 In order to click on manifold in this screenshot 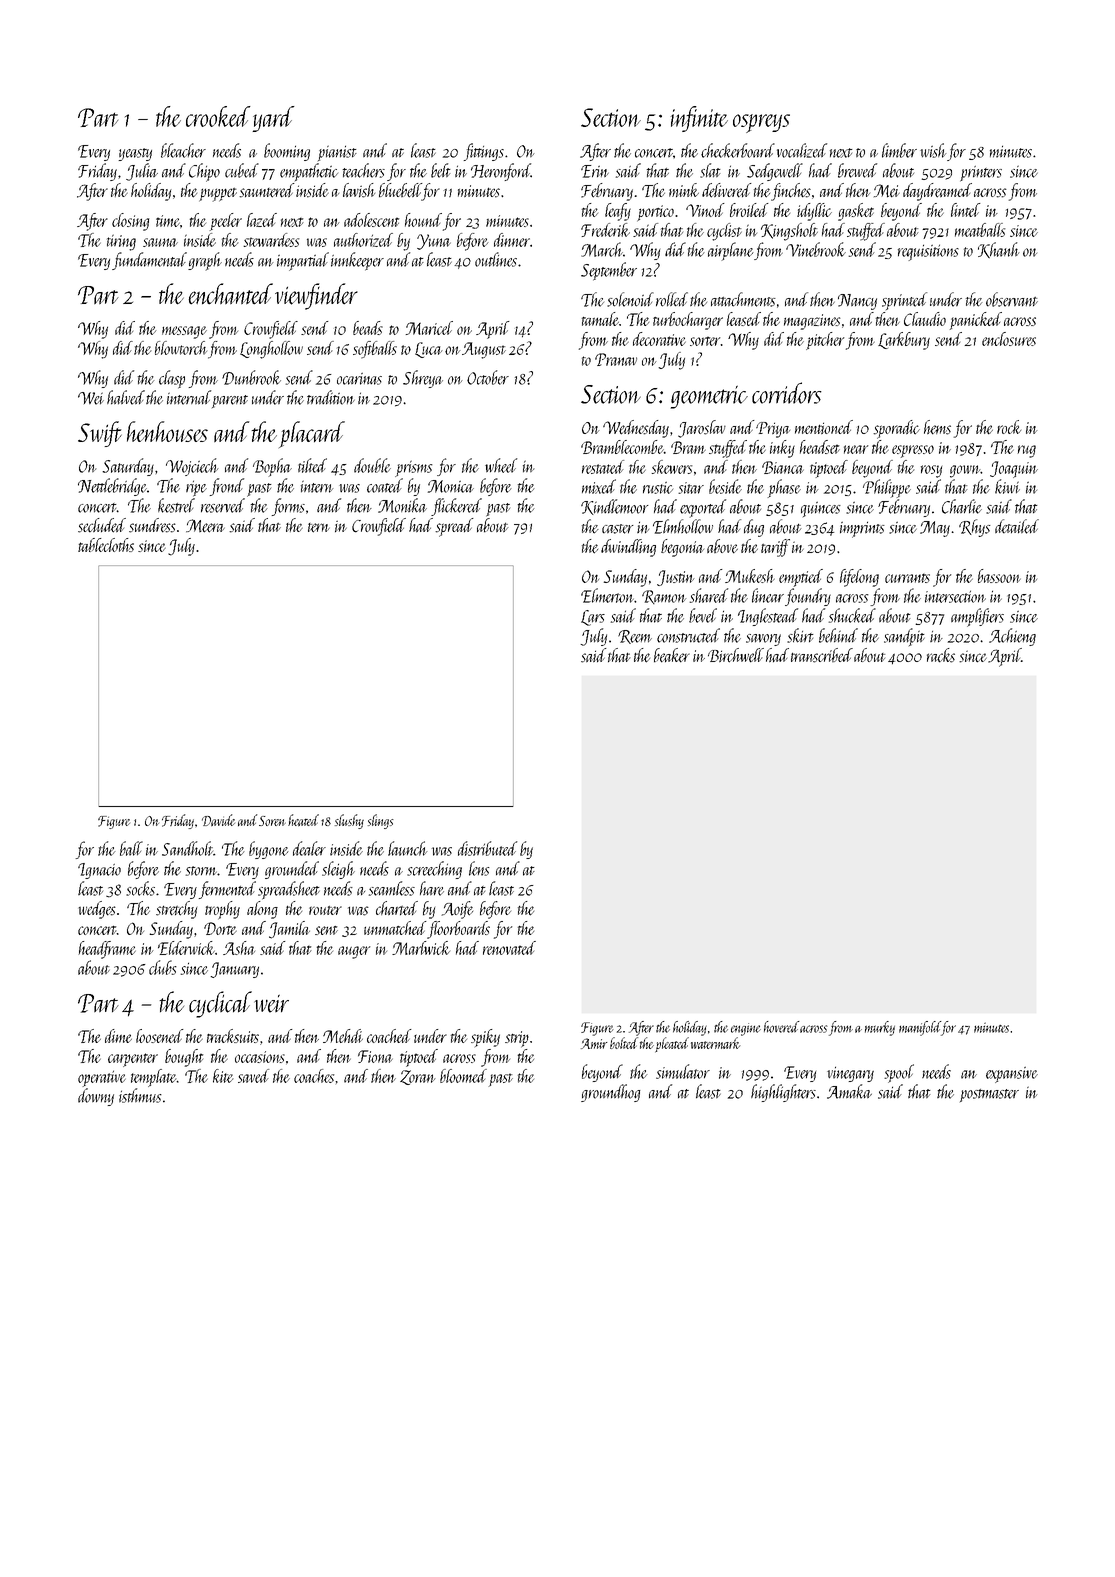, I will do `click(920, 1028)`.
